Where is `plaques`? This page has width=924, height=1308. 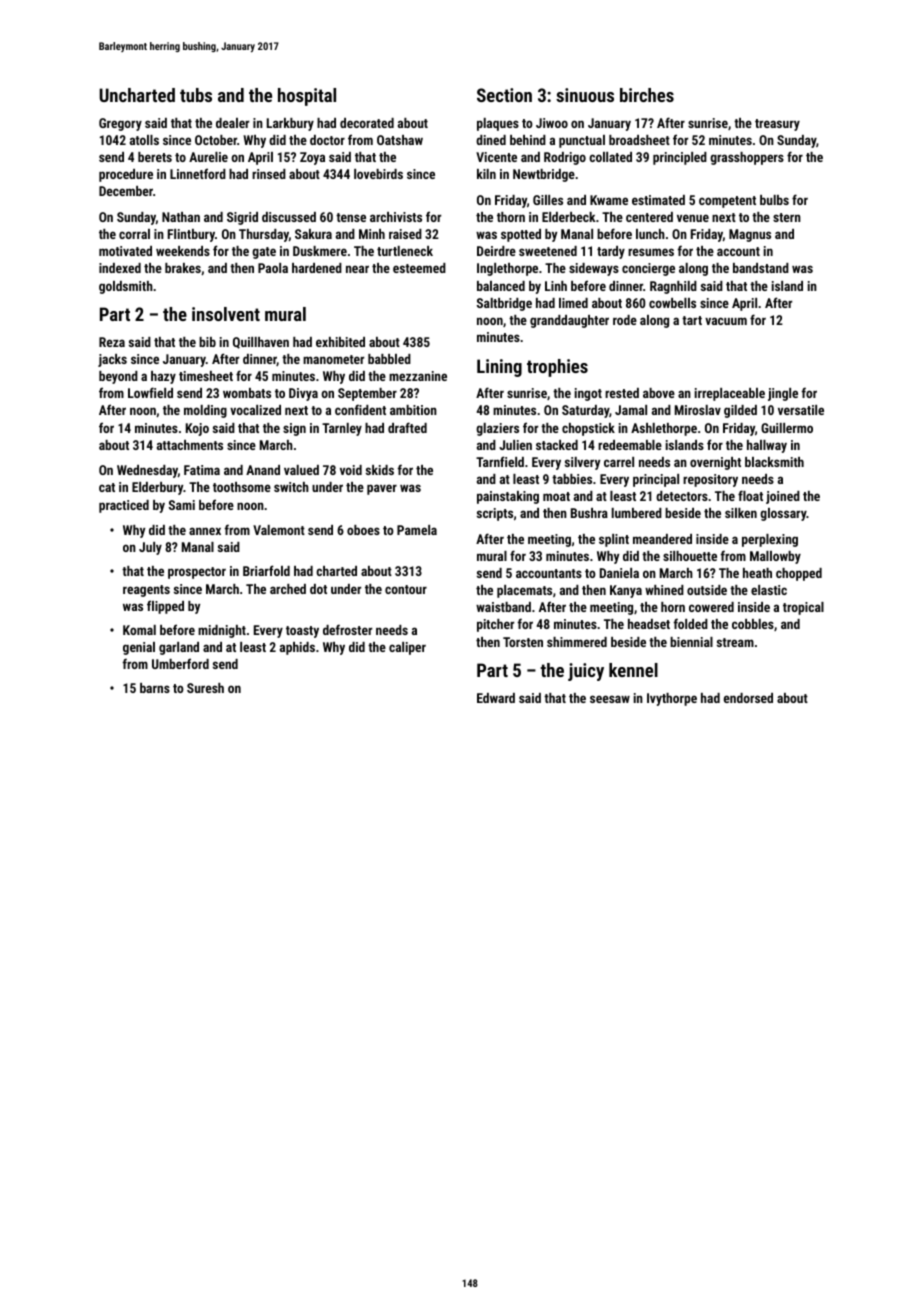
plaques is located at coordinates (498, 124).
